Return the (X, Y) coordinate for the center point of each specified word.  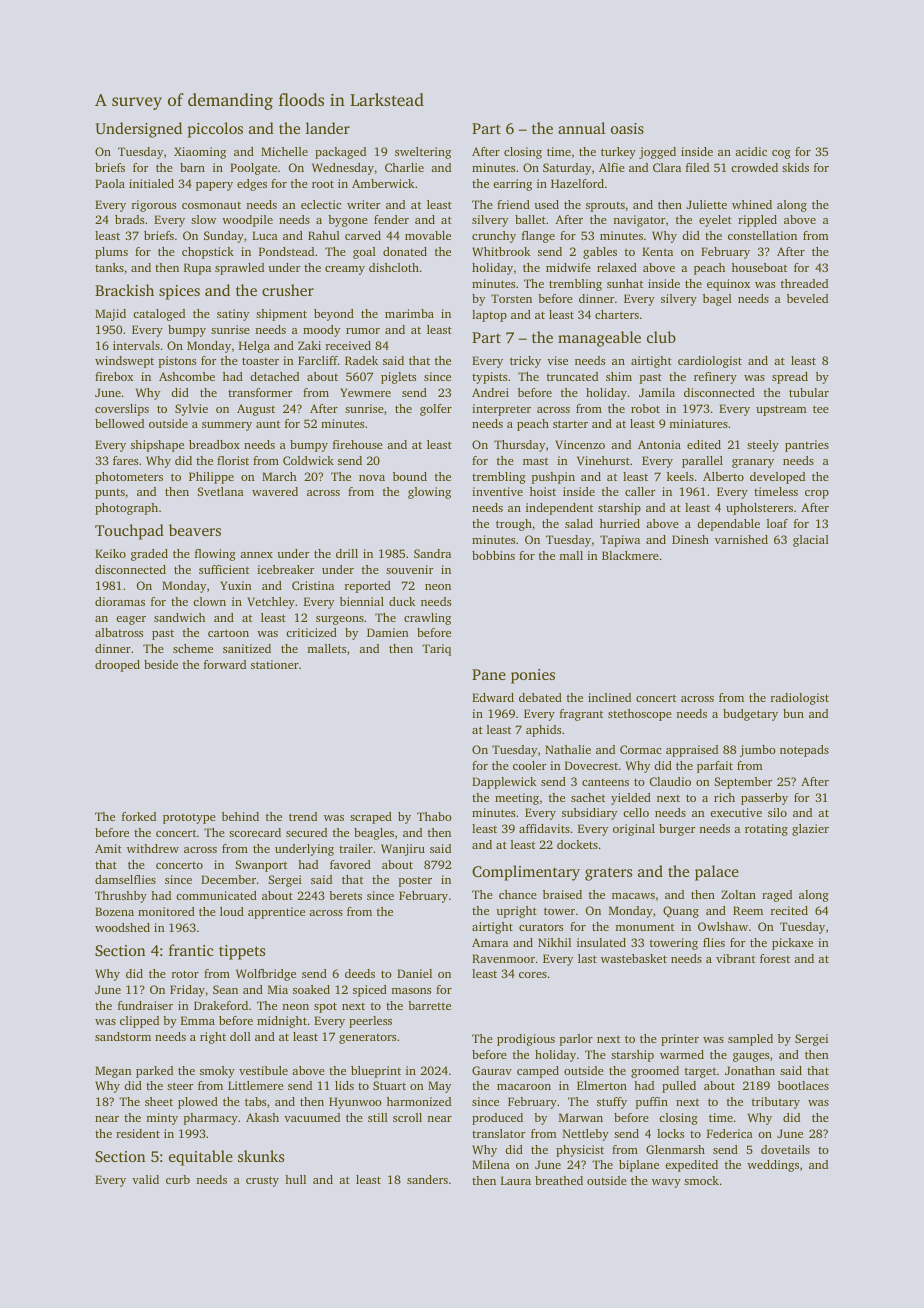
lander (328, 128)
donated (405, 251)
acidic (751, 151)
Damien (388, 632)
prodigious (526, 1040)
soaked (311, 989)
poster (415, 882)
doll (240, 1036)
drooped (117, 666)
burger (677, 830)
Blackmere (630, 555)
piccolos (215, 130)
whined (752, 204)
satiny (233, 315)
